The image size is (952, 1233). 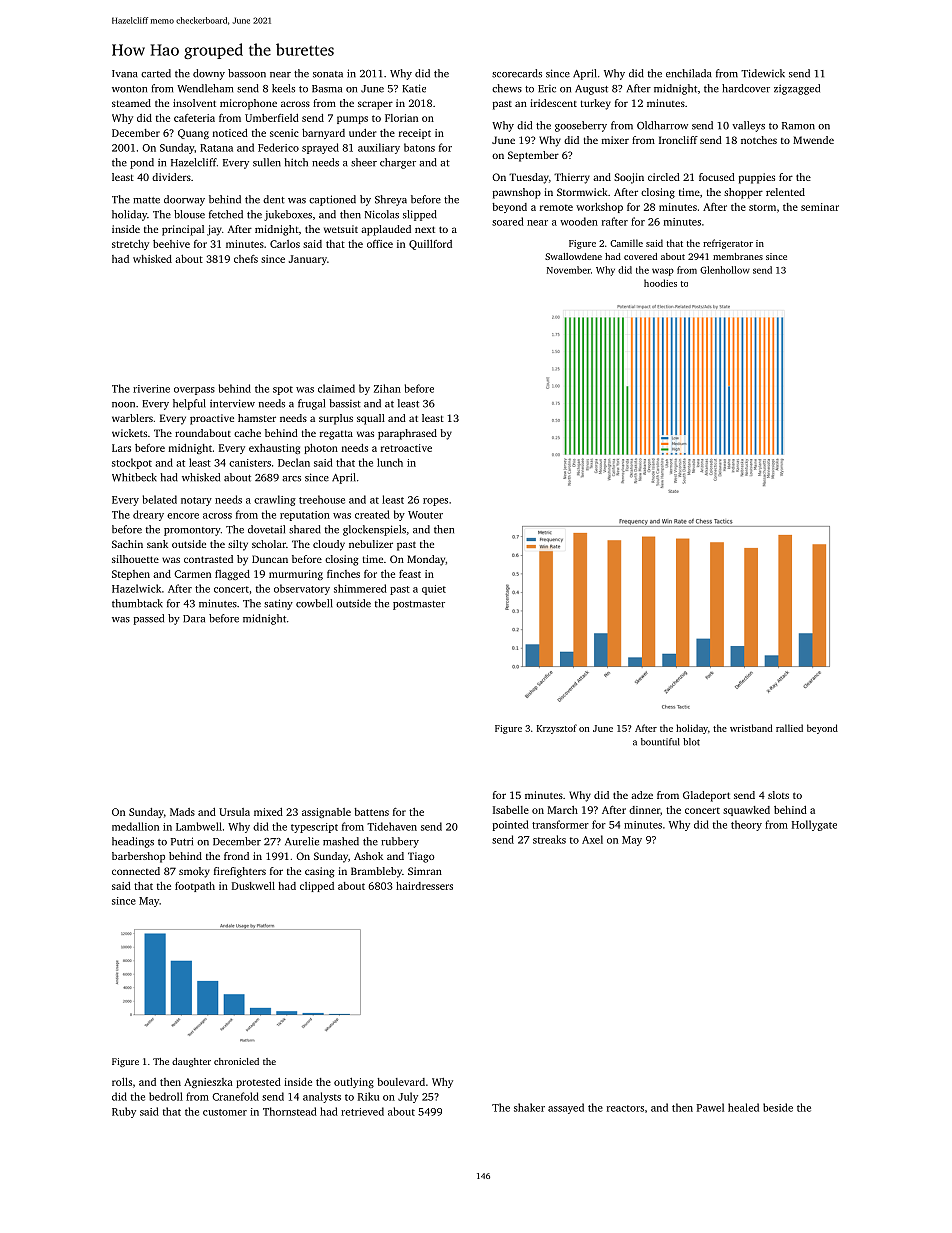 I want to click on Glenhollow, so click(x=725, y=270).
